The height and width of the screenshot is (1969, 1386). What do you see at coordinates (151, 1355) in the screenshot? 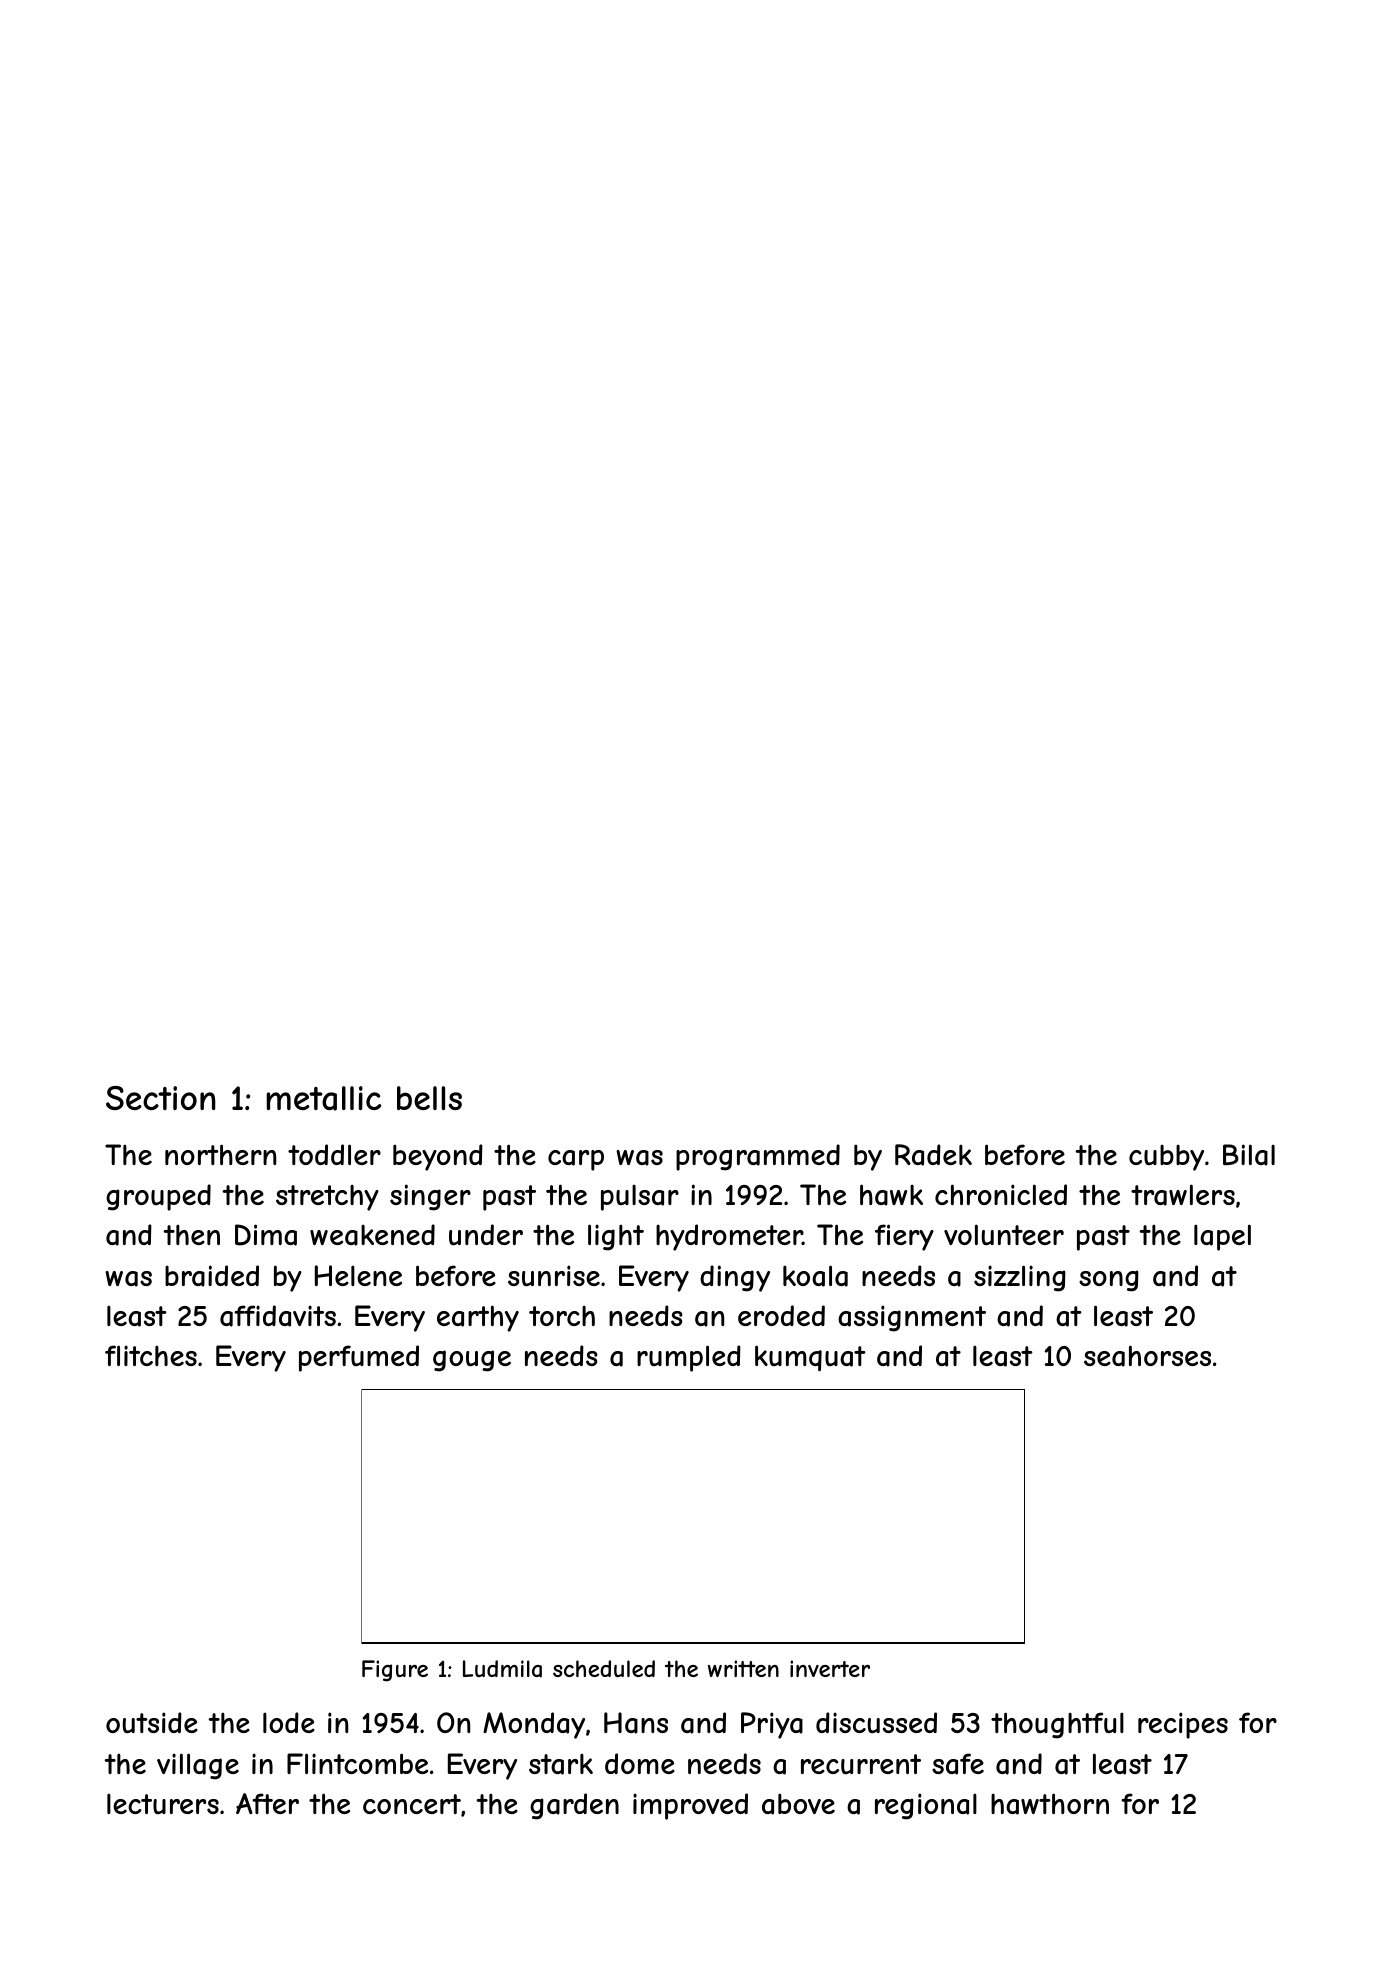
I see `flitches` at bounding box center [151, 1355].
